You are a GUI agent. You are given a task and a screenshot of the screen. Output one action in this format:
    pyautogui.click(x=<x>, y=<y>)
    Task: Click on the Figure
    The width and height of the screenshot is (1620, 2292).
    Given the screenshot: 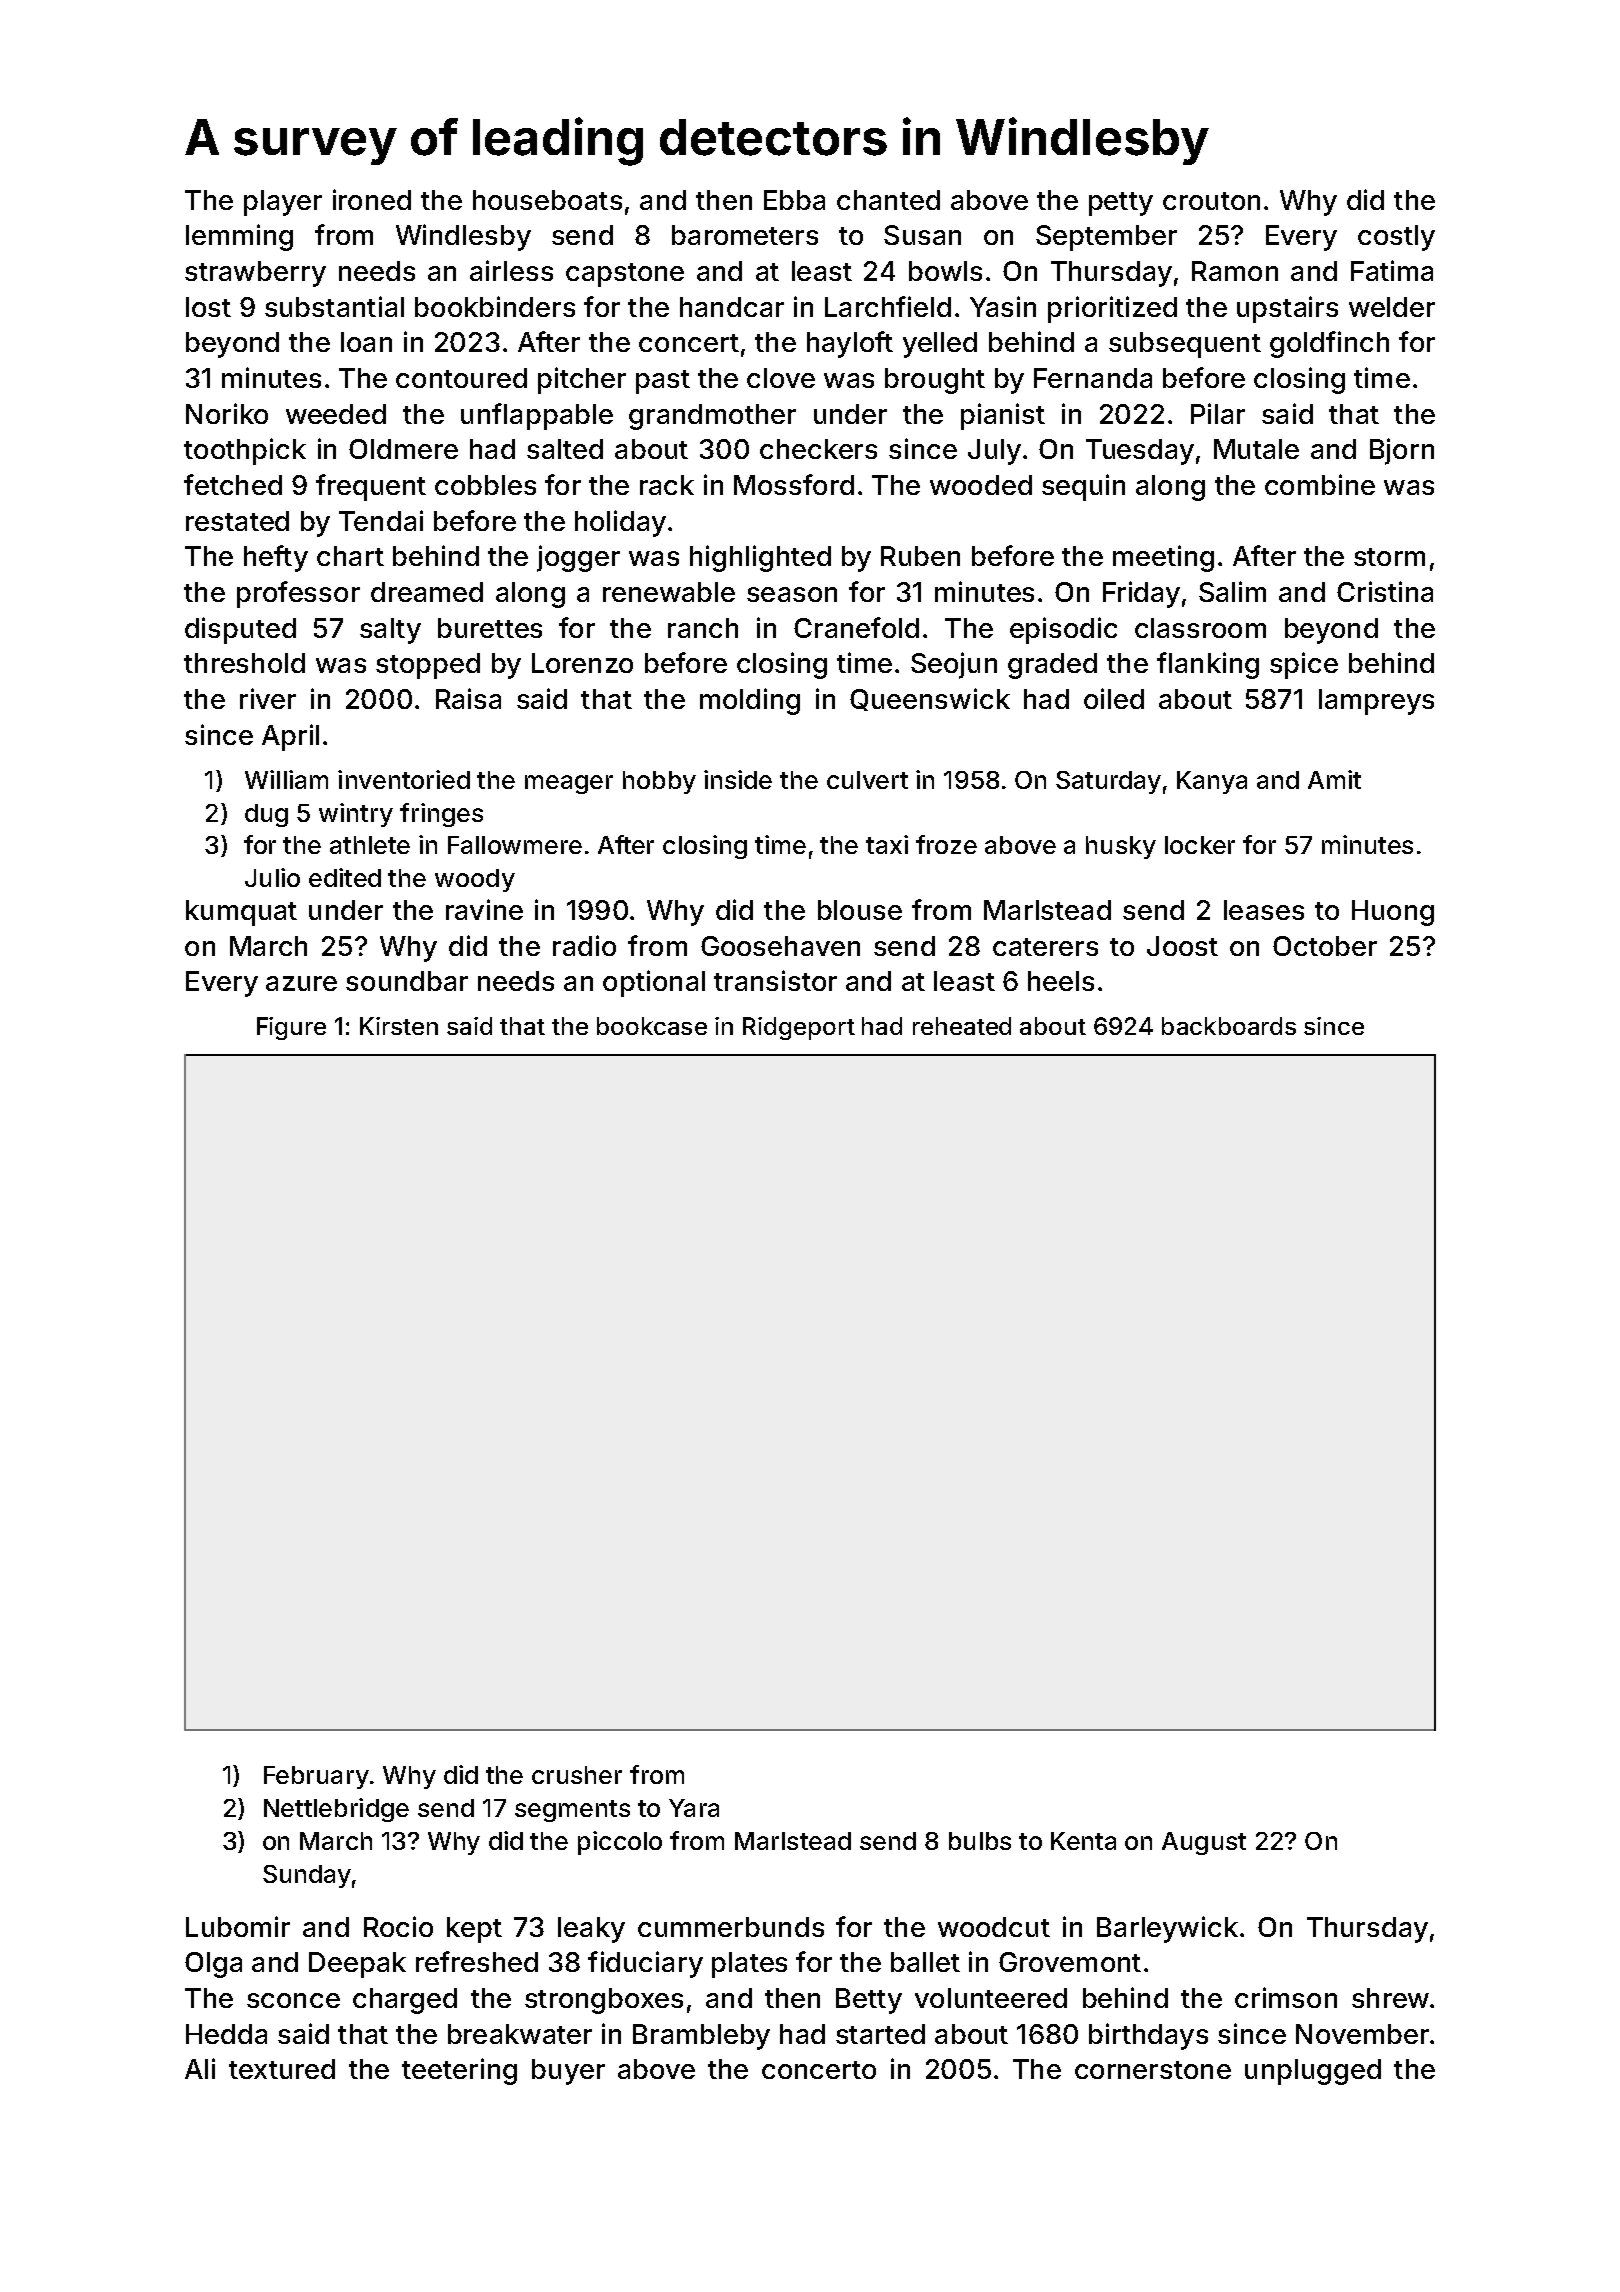 What is the action you would take?
    pyautogui.click(x=291, y=1028)
